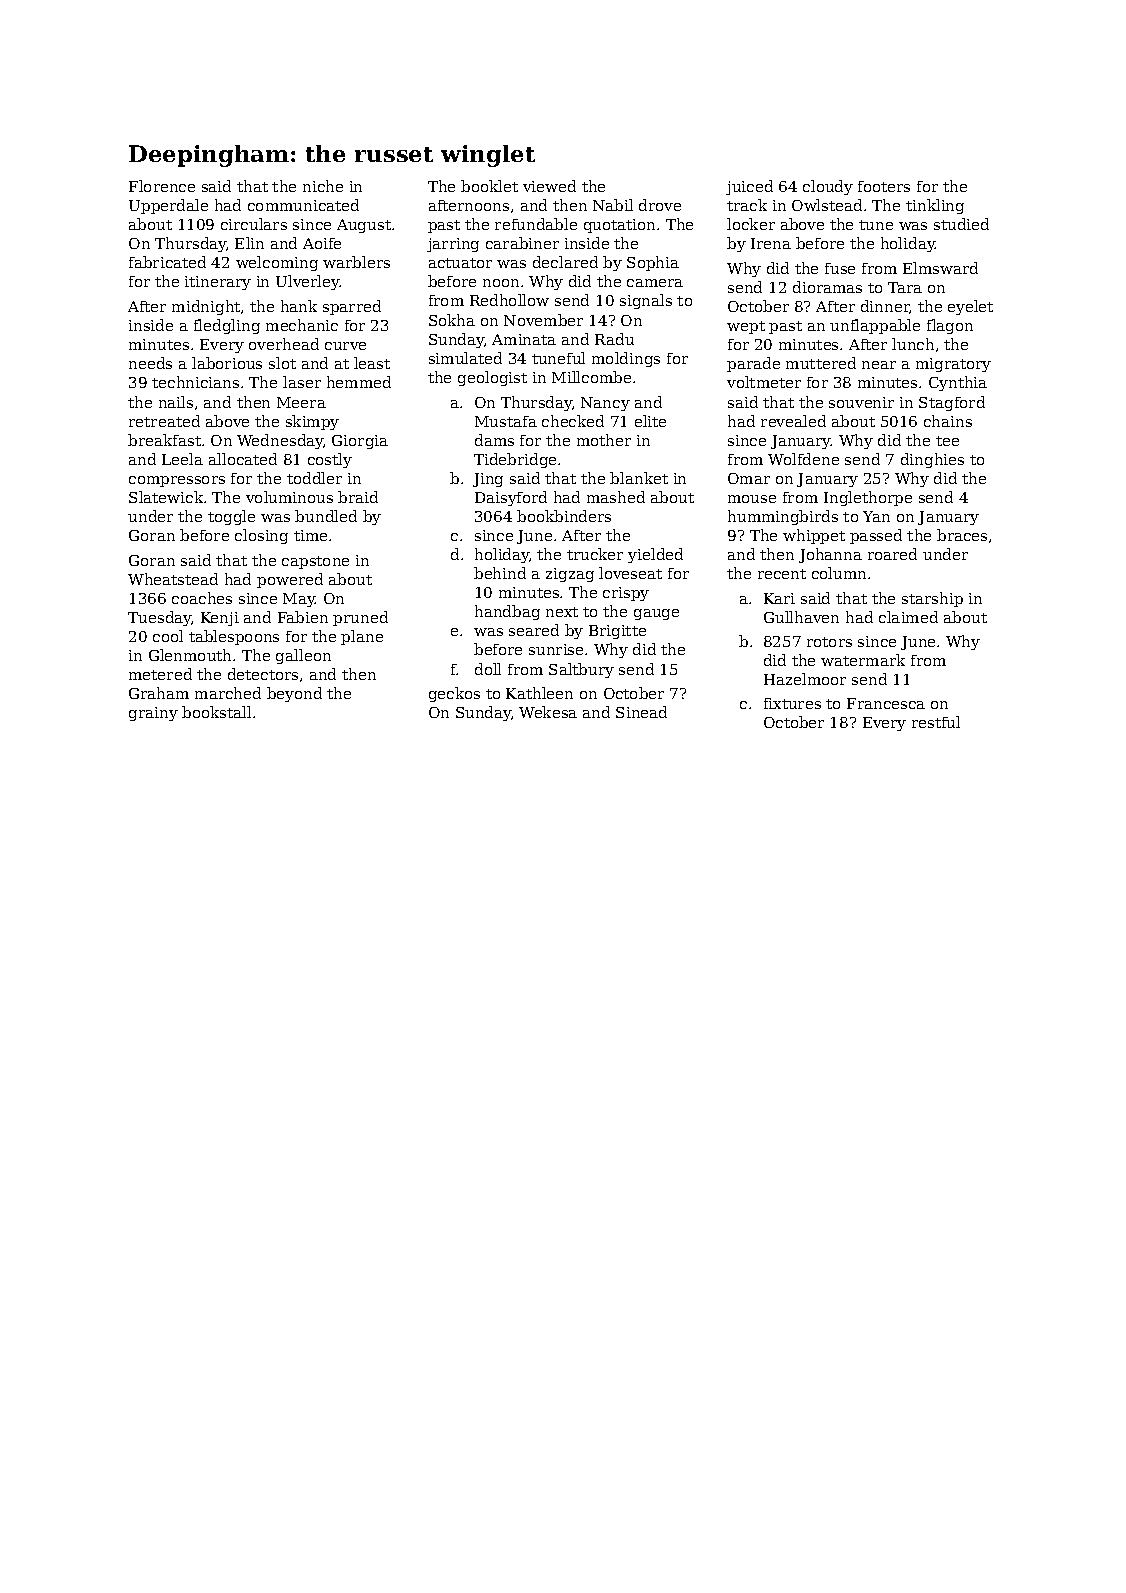 The height and width of the screenshot is (1593, 1126). I want to click on Nabil, so click(613, 205).
